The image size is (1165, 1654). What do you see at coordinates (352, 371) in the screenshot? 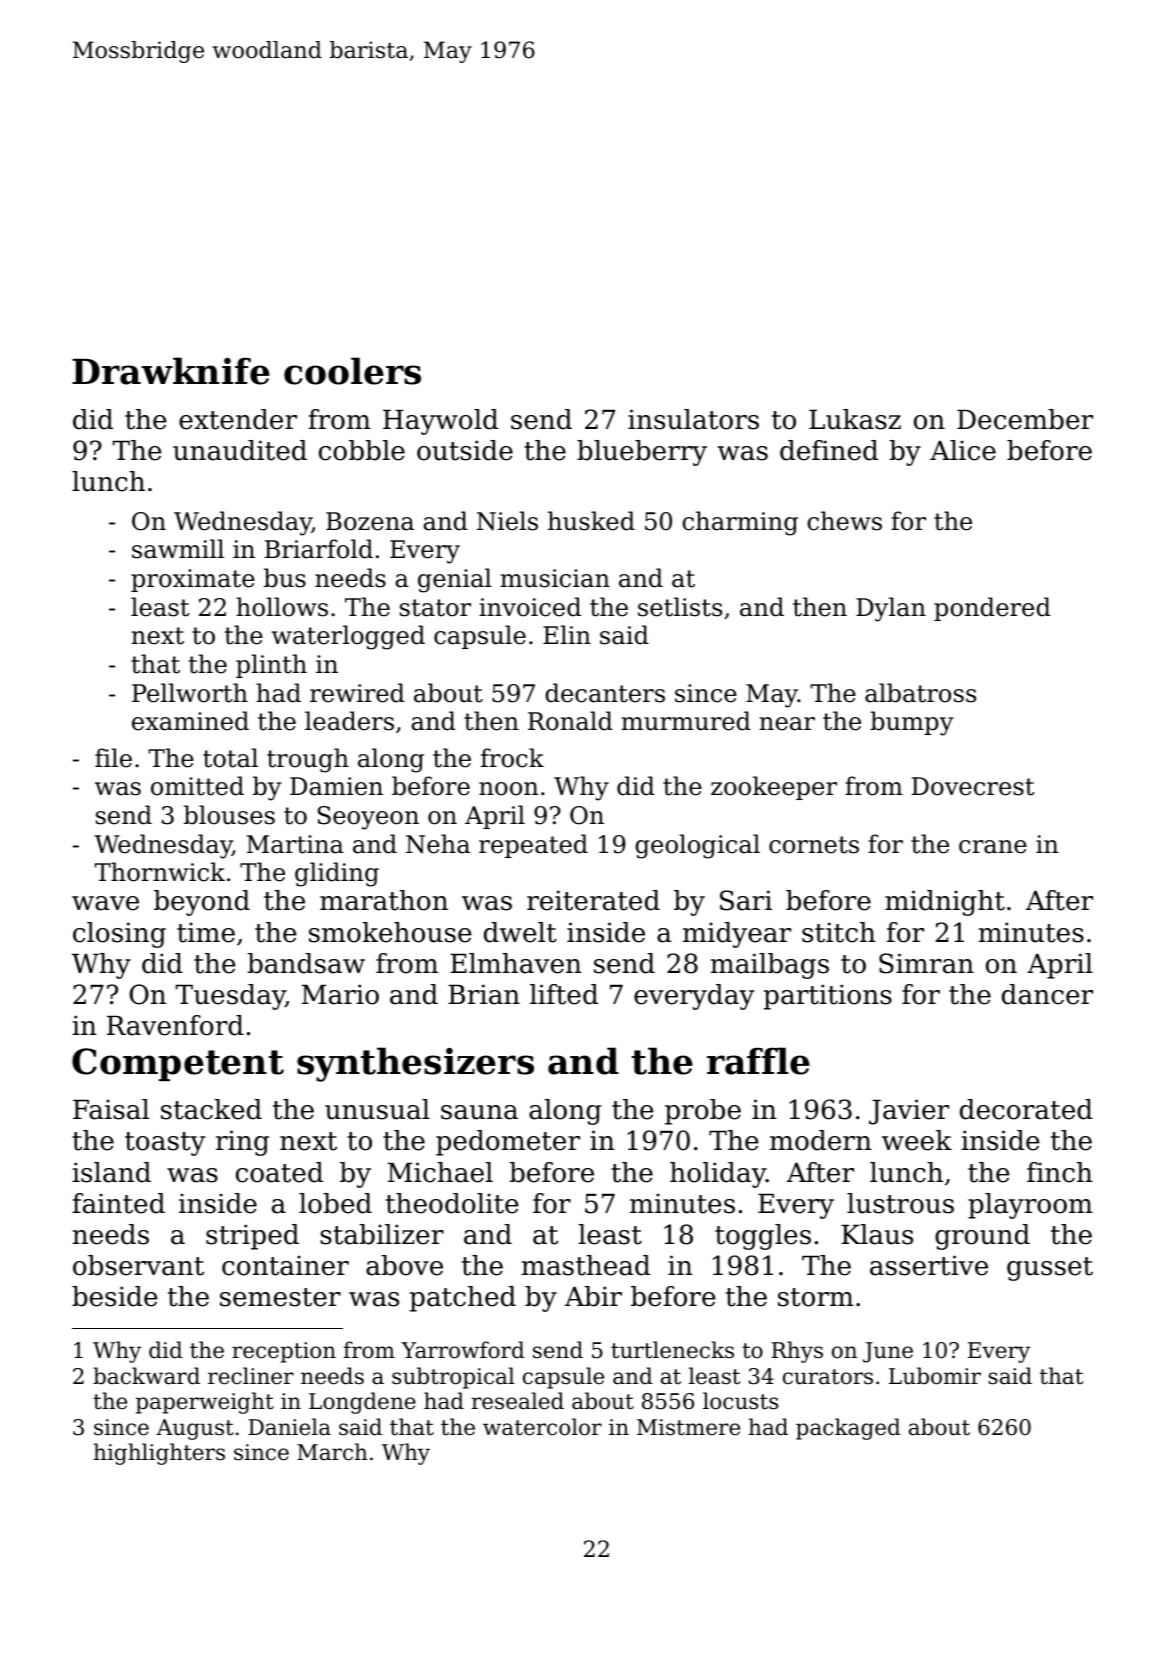
I see `coolers` at bounding box center [352, 371].
